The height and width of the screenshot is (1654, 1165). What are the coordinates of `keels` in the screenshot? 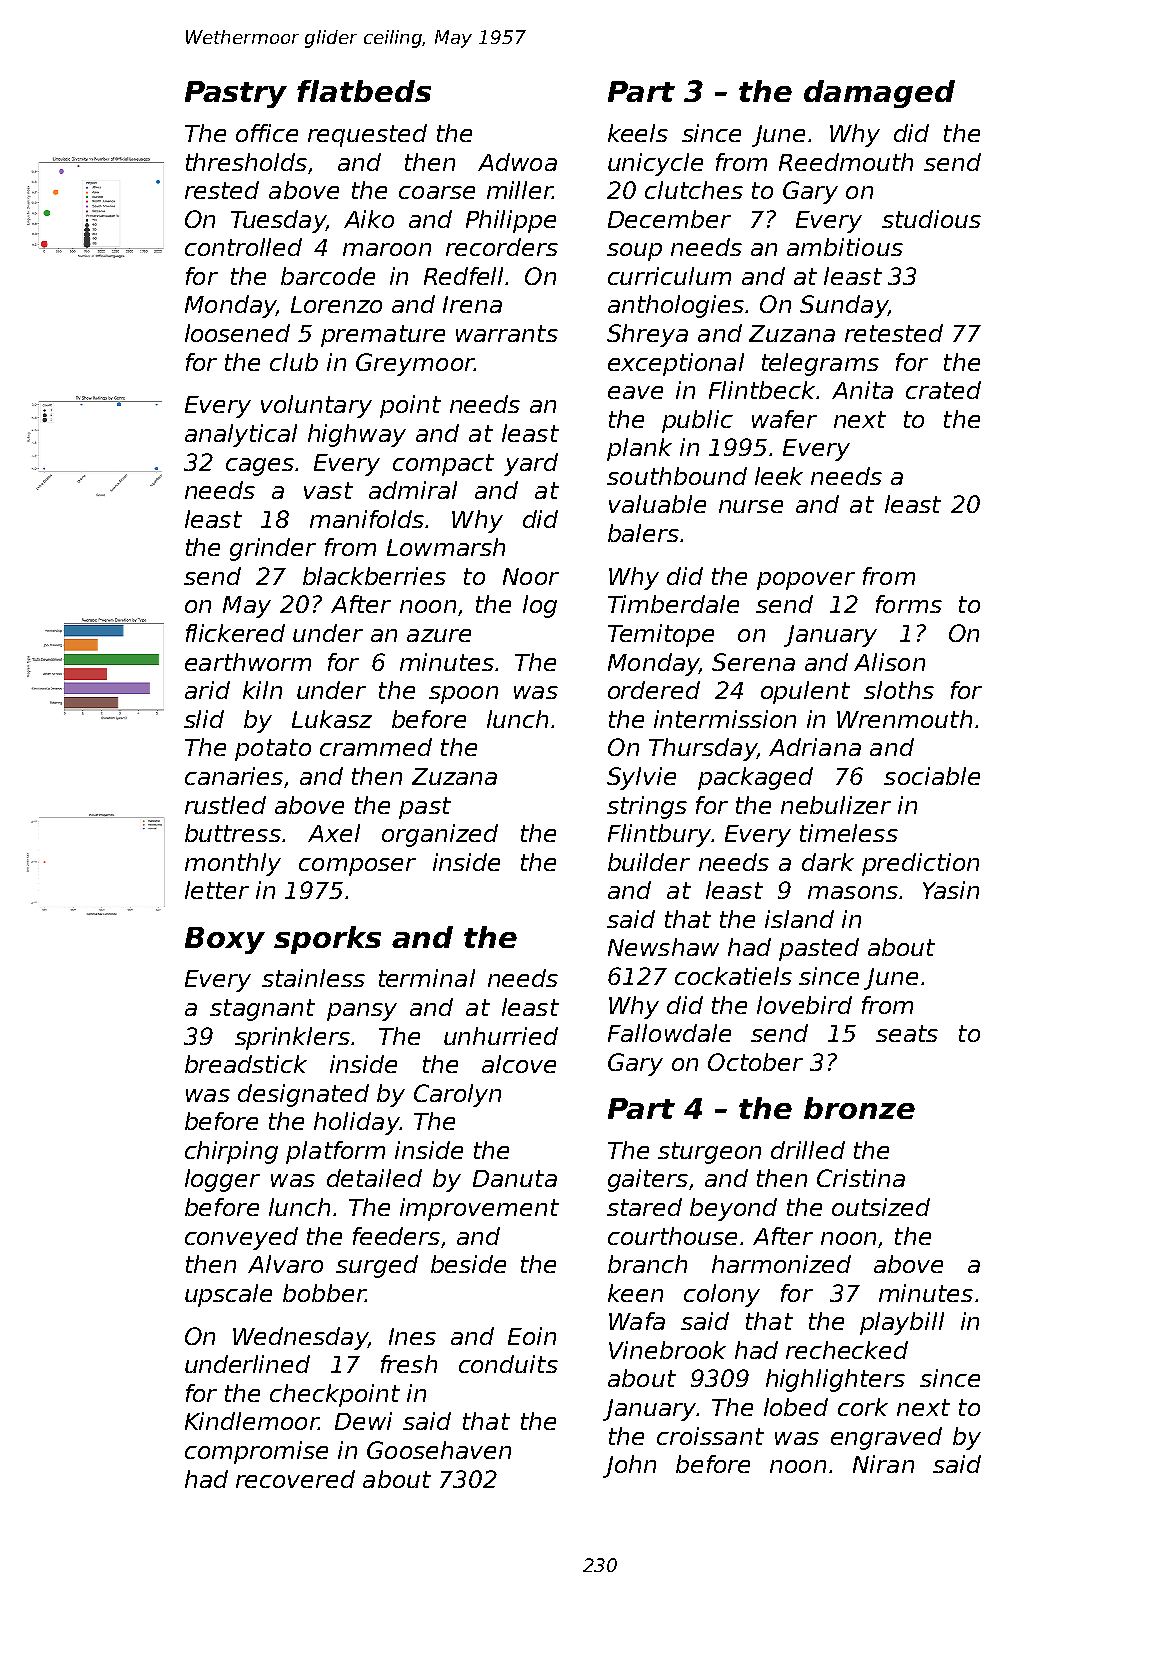 It's located at (638, 133).
